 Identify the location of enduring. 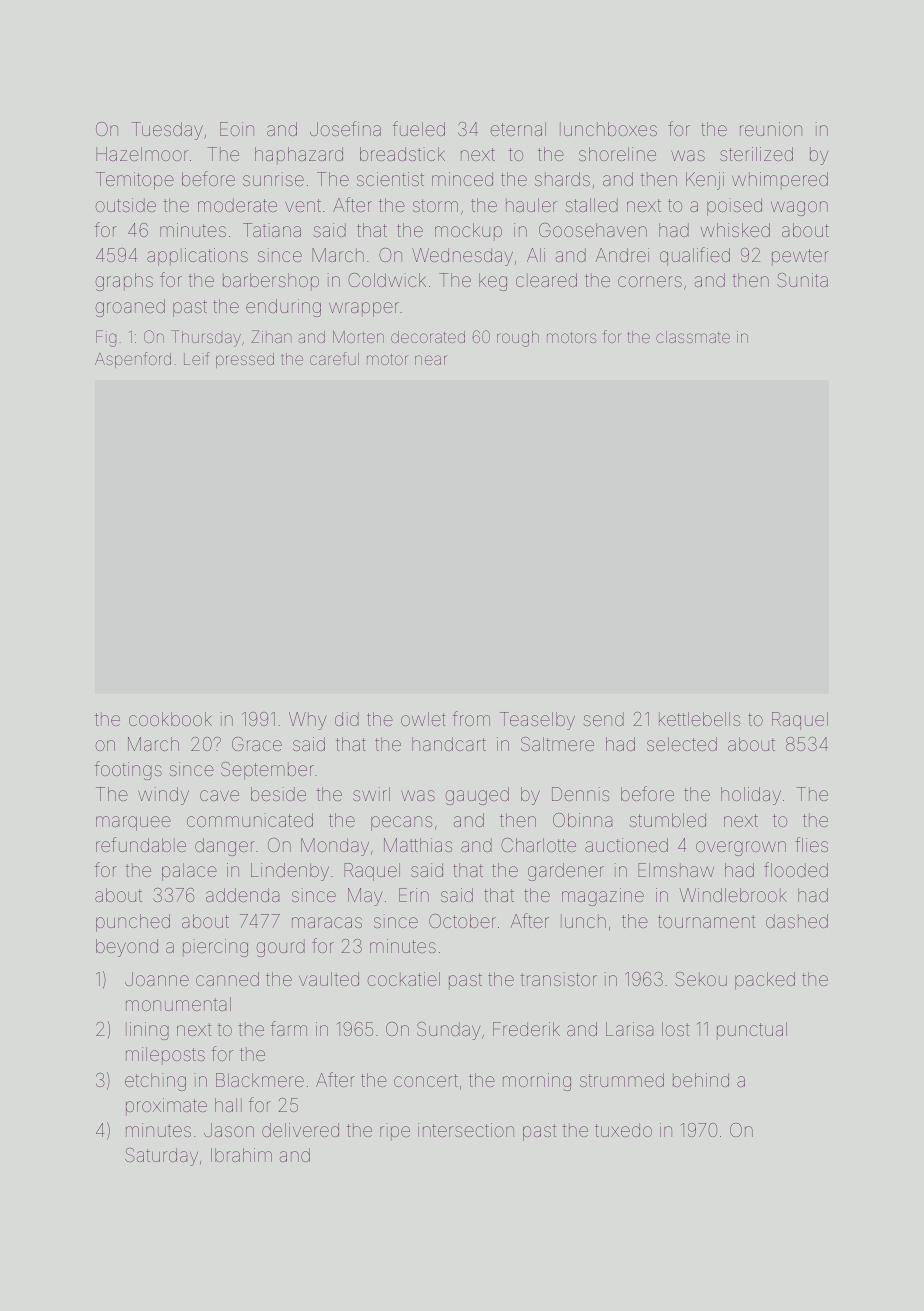
(283, 308).
